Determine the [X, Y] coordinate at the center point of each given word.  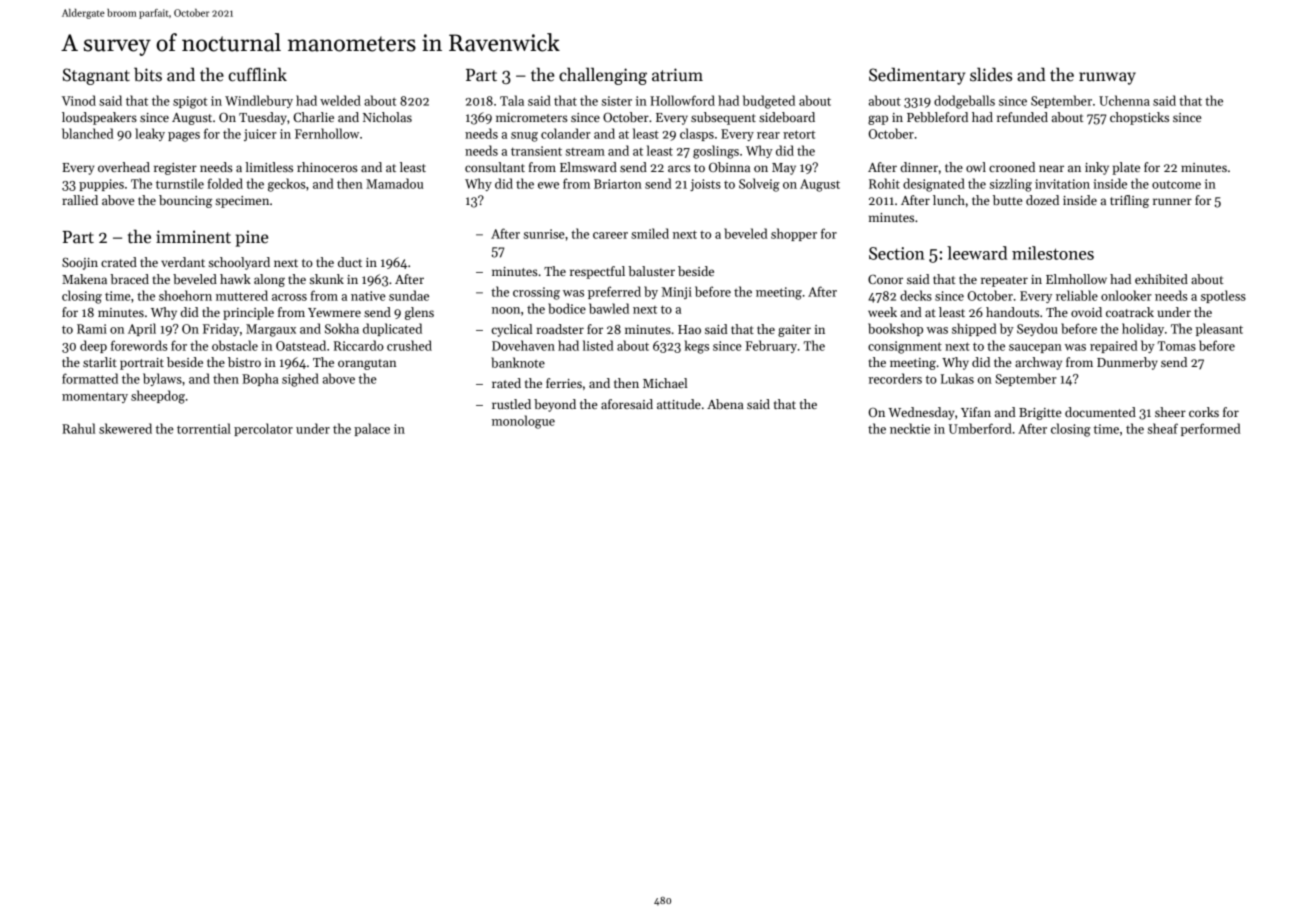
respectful [597, 272]
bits [148, 74]
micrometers [532, 117]
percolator [263, 429]
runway [1107, 78]
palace [372, 429]
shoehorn [185, 295]
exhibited [1161, 279]
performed [1210, 429]
